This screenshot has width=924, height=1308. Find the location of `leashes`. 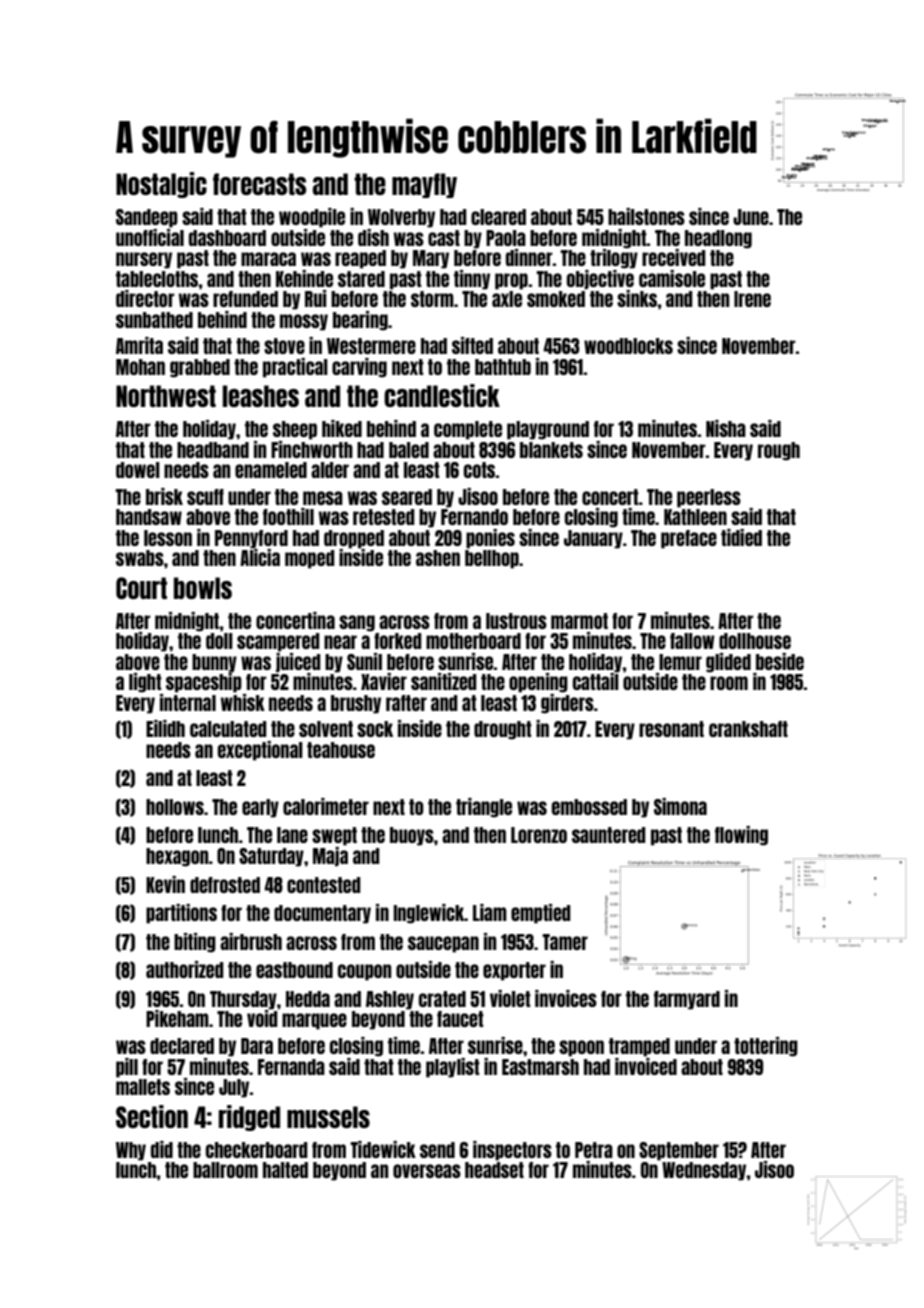

leashes is located at coordinates (261, 396).
